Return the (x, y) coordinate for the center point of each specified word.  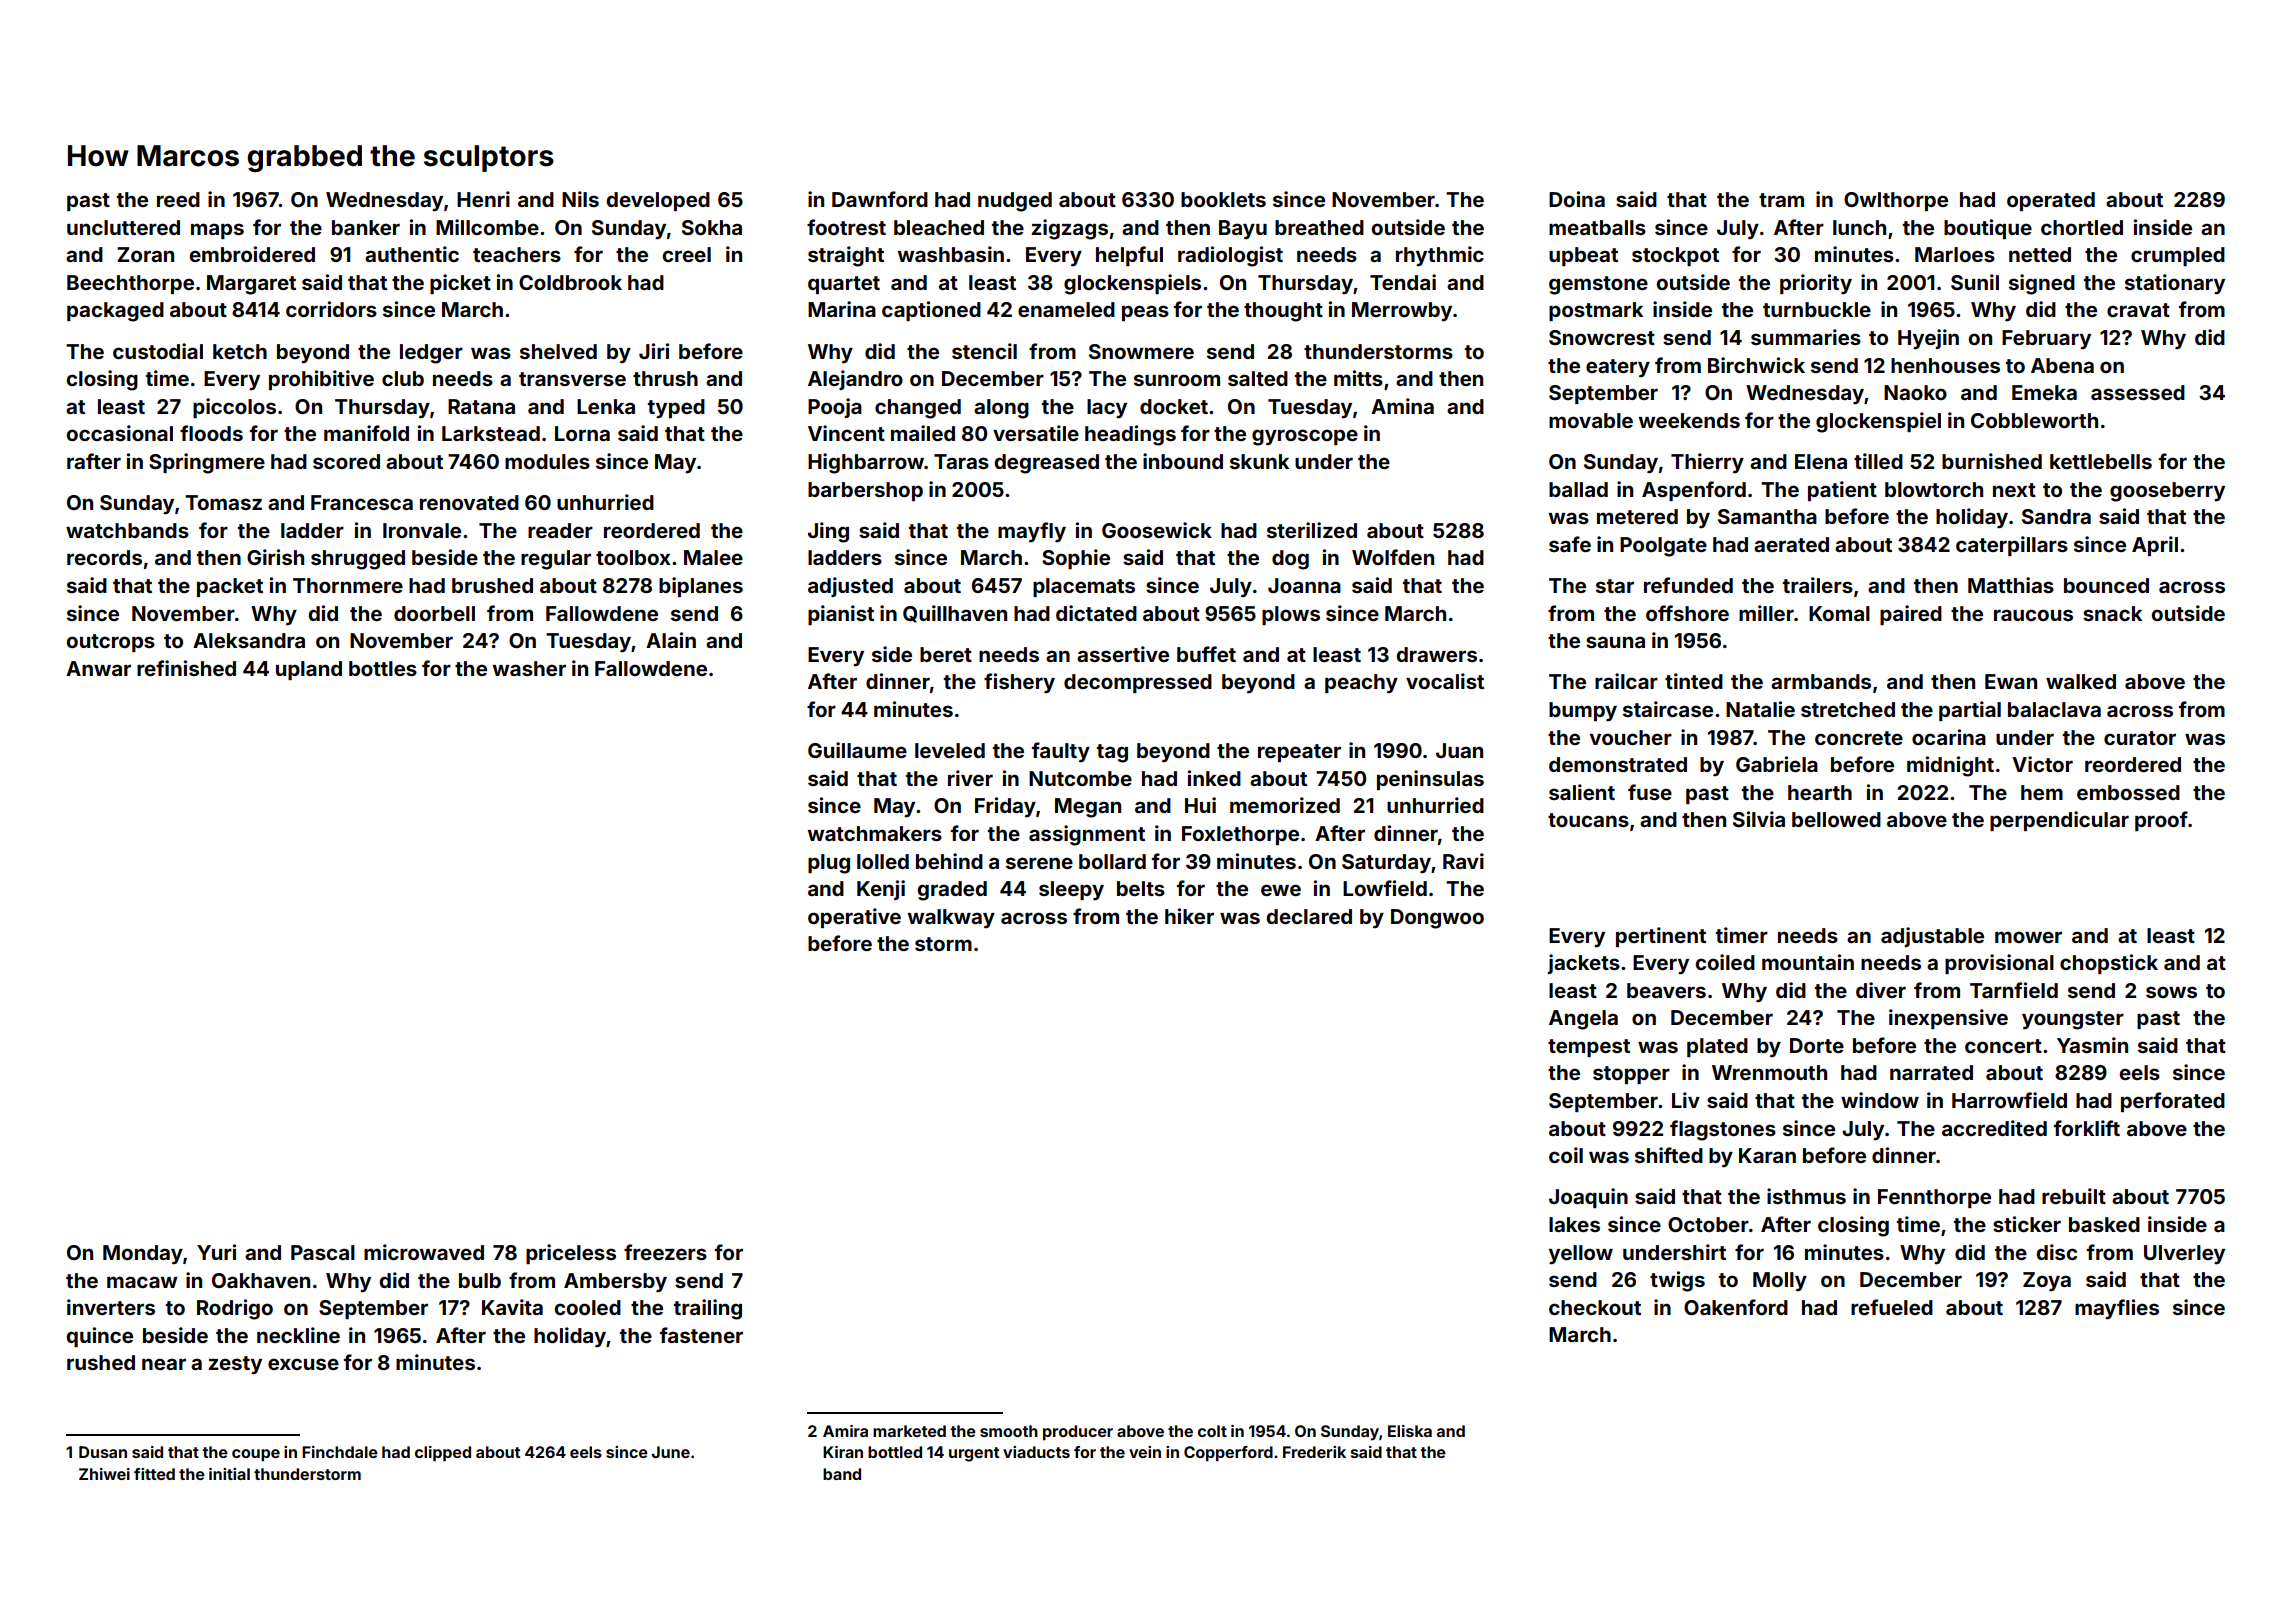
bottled (895, 1452)
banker (366, 227)
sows (2171, 992)
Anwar (98, 668)
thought (1283, 312)
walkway (951, 919)
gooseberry (2167, 492)
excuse (303, 1364)
